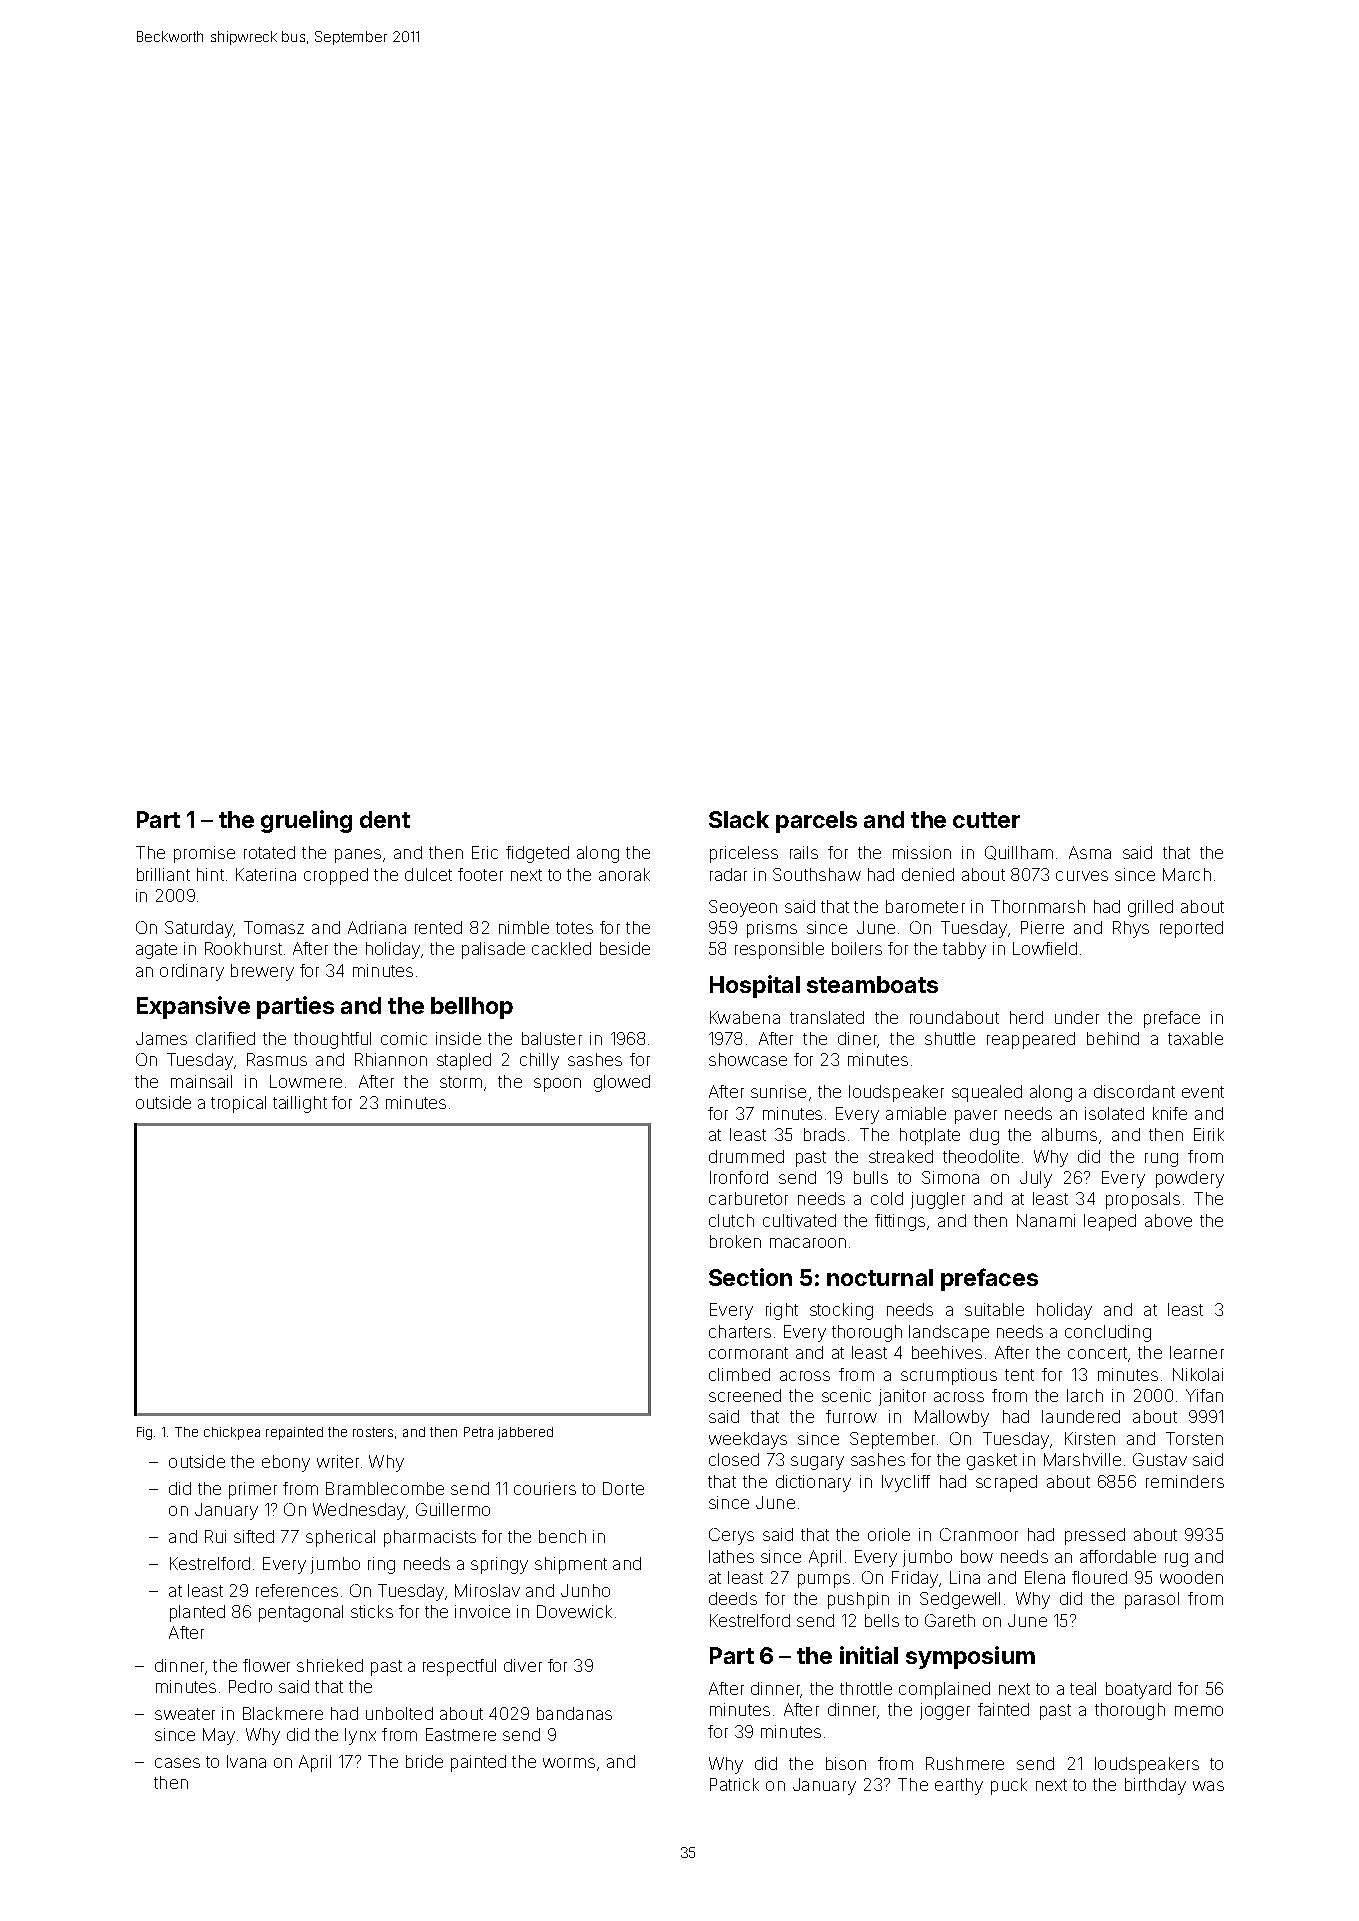 The height and width of the screenshot is (1921, 1359). What do you see at coordinates (1019, 853) in the screenshot?
I see `Quillham` at bounding box center [1019, 853].
